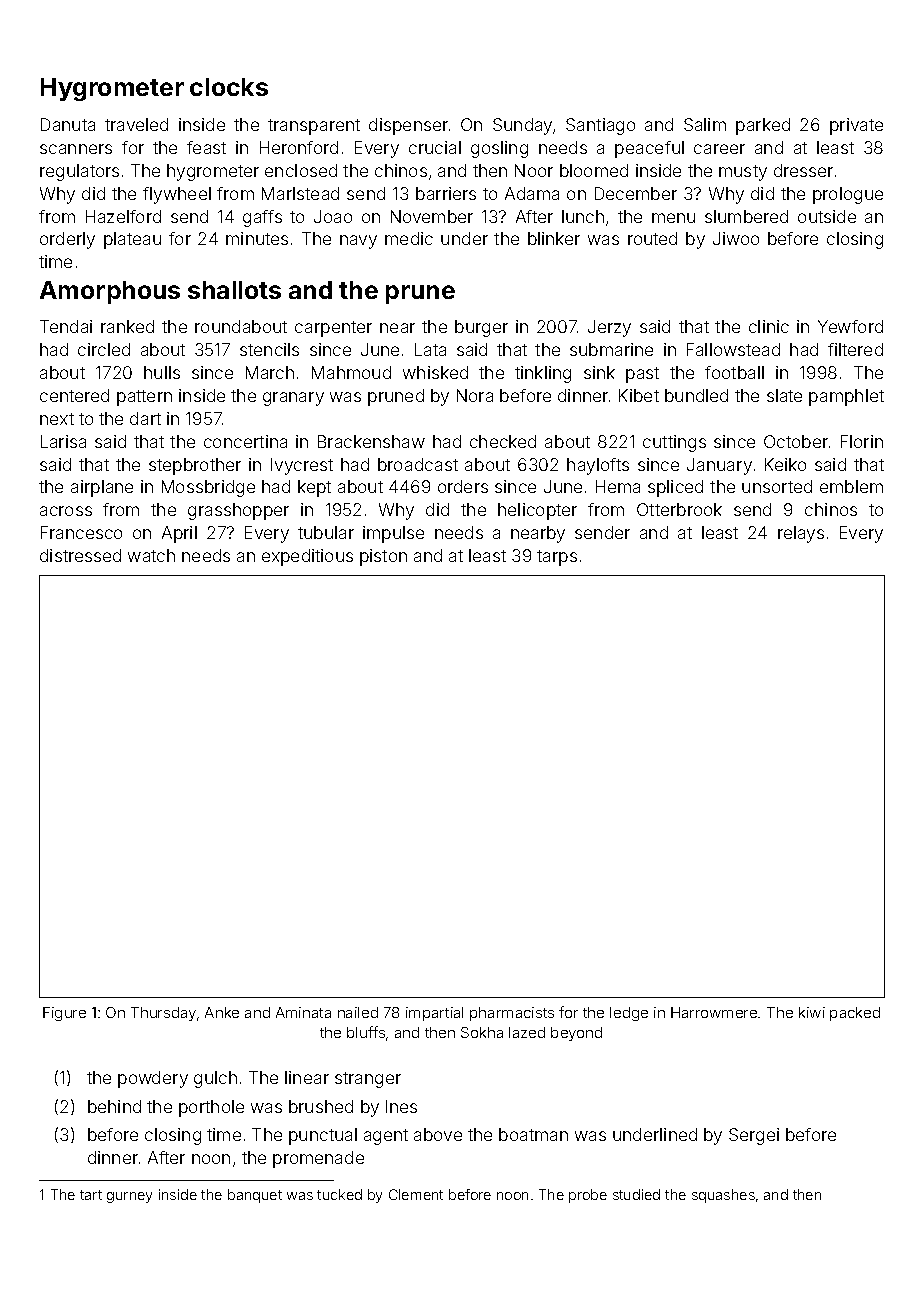 The width and height of the screenshot is (924, 1308). I want to click on packed, so click(855, 1014).
